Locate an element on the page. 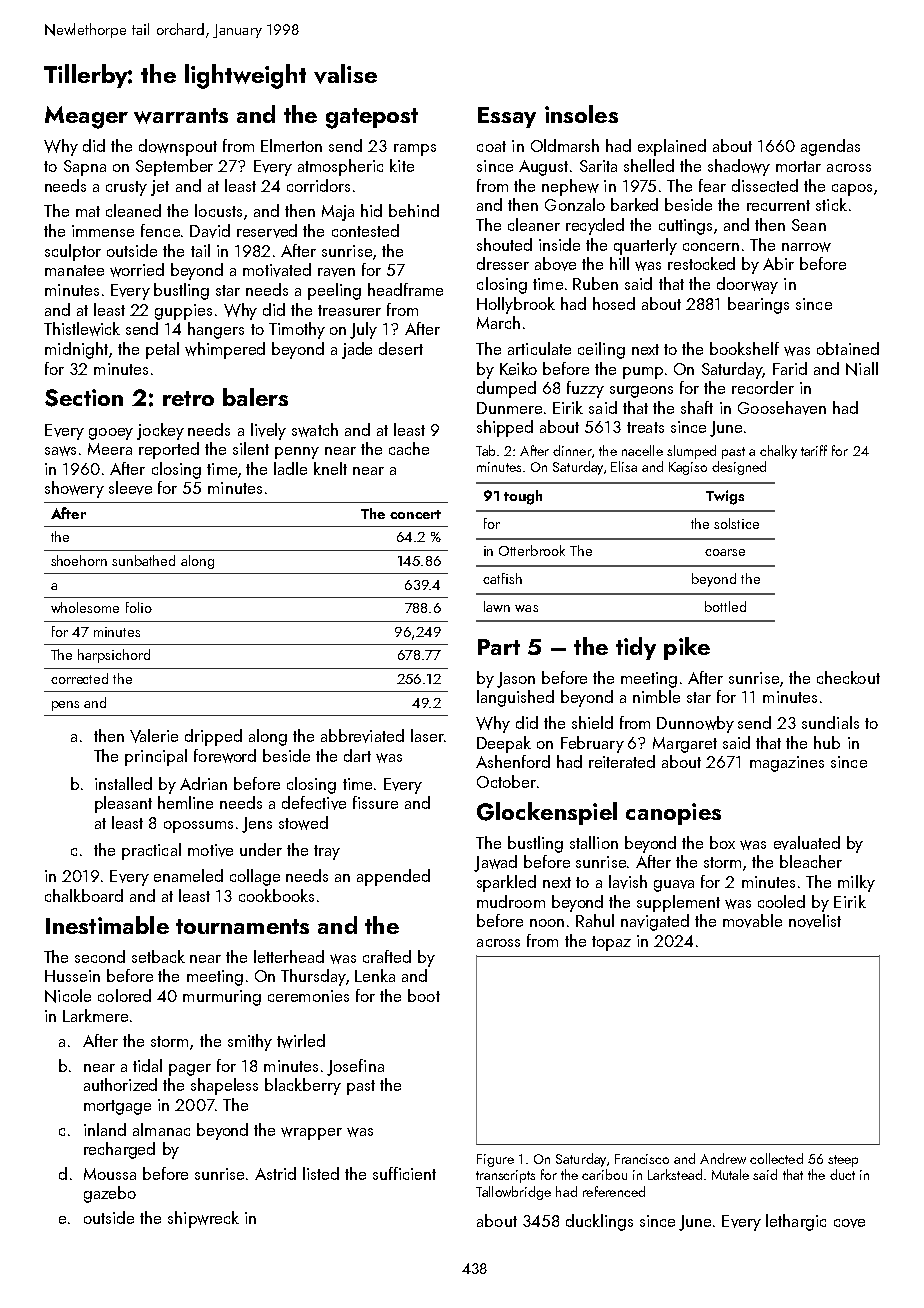 The width and height of the document is (924, 1308). enameled is located at coordinates (188, 875).
